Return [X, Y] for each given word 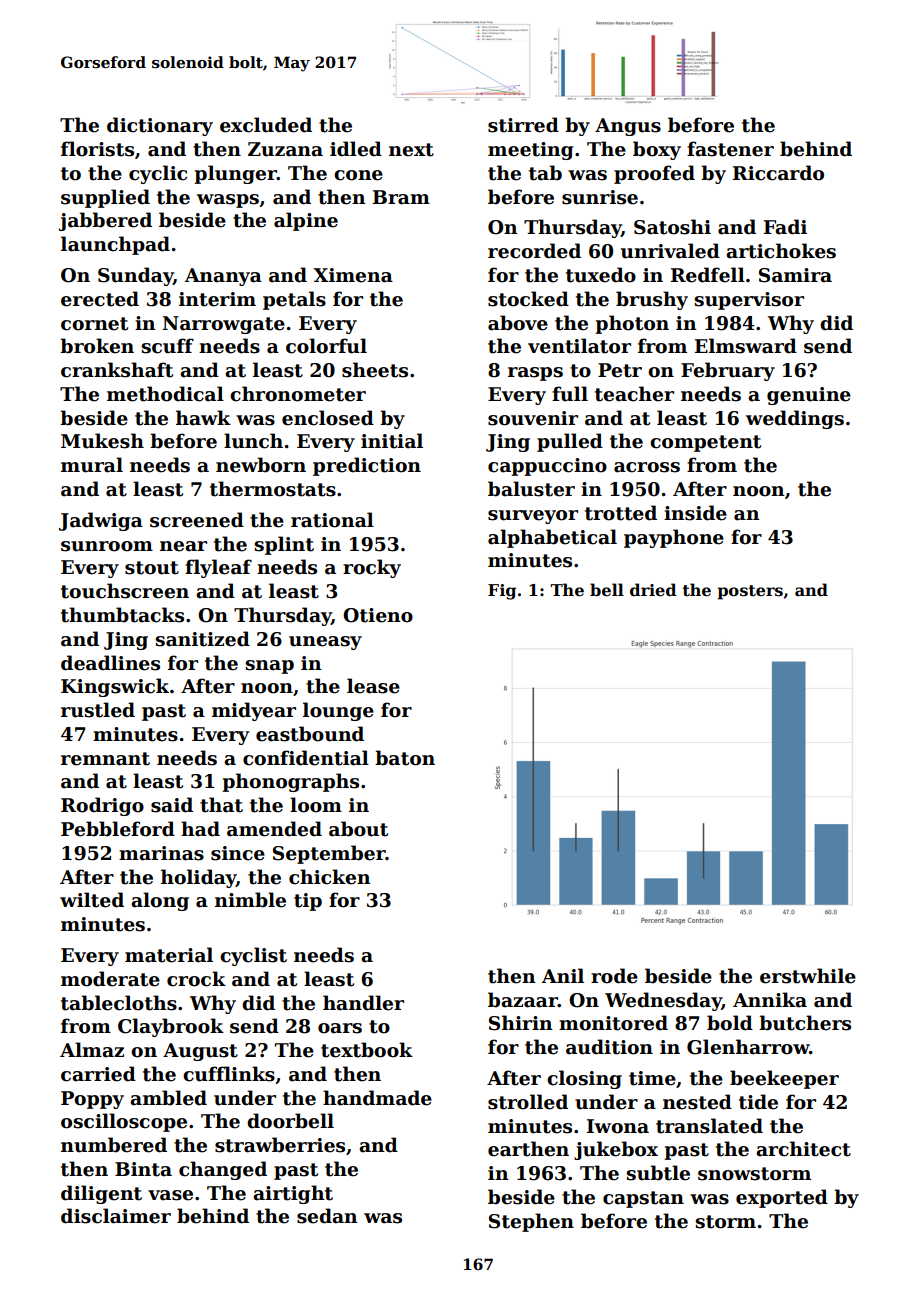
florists [97, 149]
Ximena [353, 275]
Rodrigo [102, 806]
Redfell [708, 275]
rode [614, 976]
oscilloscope [124, 1122]
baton [405, 758]
